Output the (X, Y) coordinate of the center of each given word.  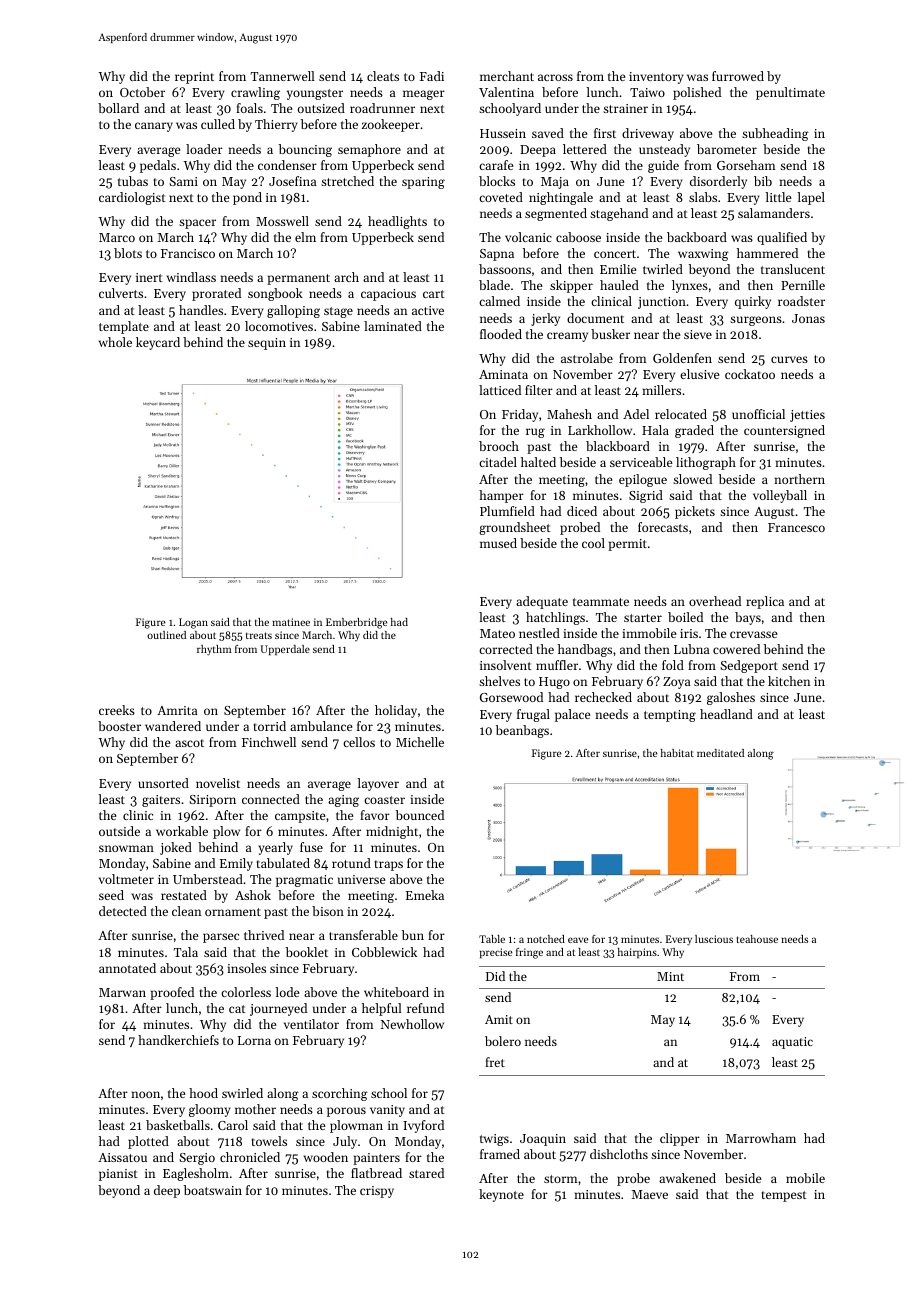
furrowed (738, 76)
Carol (233, 1125)
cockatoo (750, 374)
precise (496, 953)
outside (119, 831)
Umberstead (208, 879)
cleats (383, 76)
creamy (567, 337)
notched (546, 939)
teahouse (757, 939)
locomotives (279, 326)
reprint (194, 78)
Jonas (808, 318)
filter (539, 390)
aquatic (792, 1043)
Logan (193, 623)
